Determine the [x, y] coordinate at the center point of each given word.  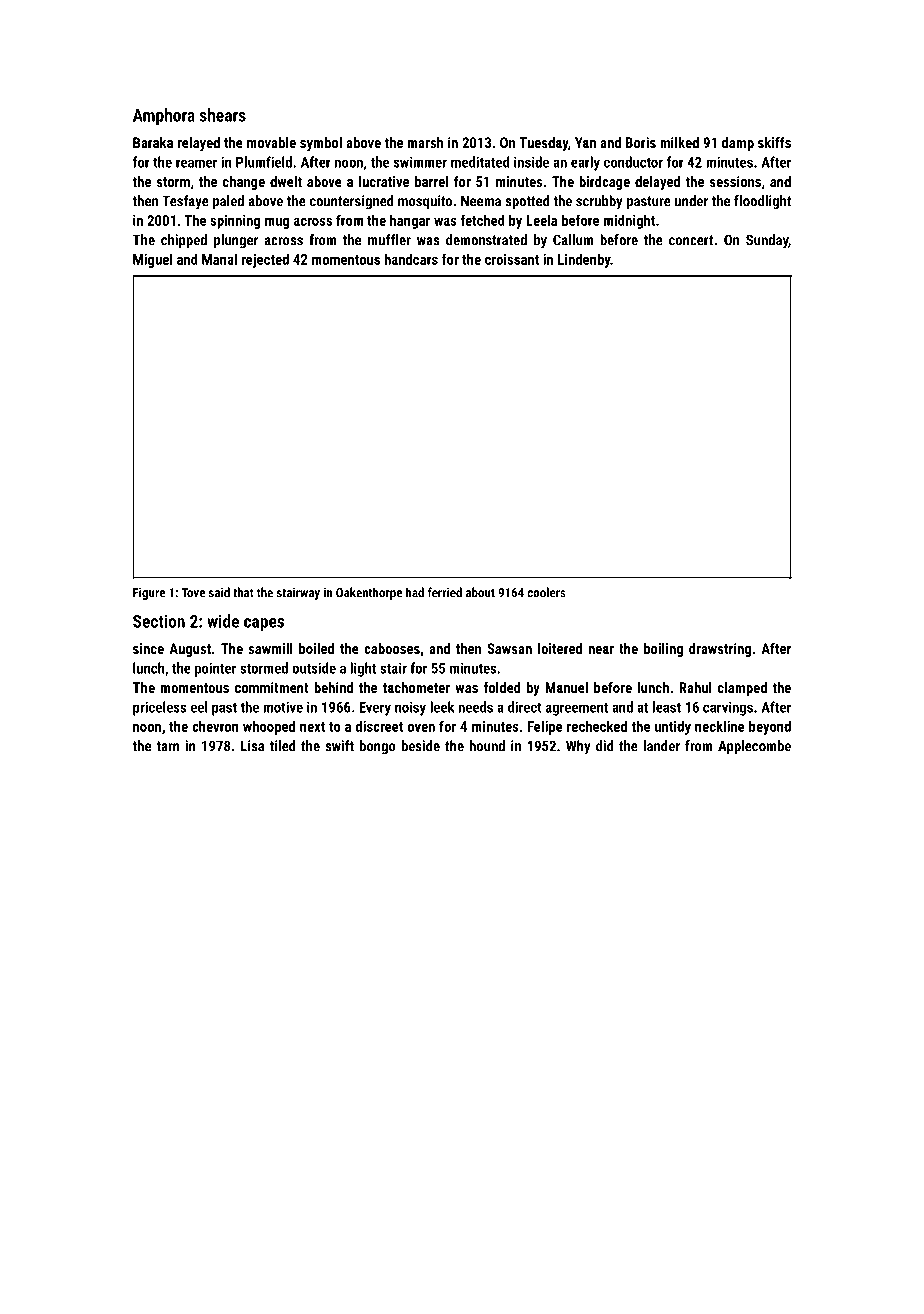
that [243, 592]
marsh [425, 142]
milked [679, 142]
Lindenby [584, 260]
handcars [411, 259]
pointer [215, 669]
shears [223, 115]
